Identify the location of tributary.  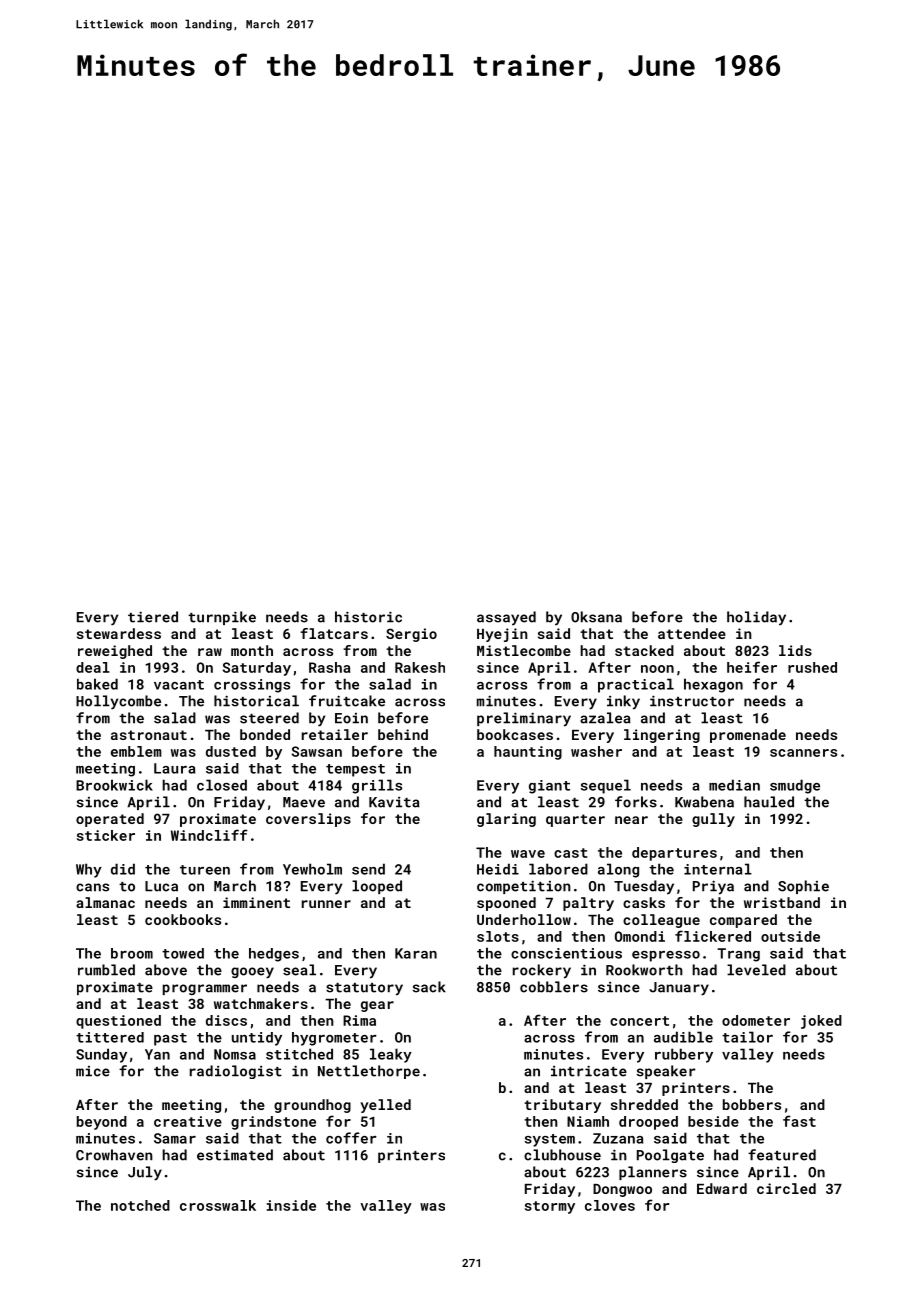
(562, 1106).
